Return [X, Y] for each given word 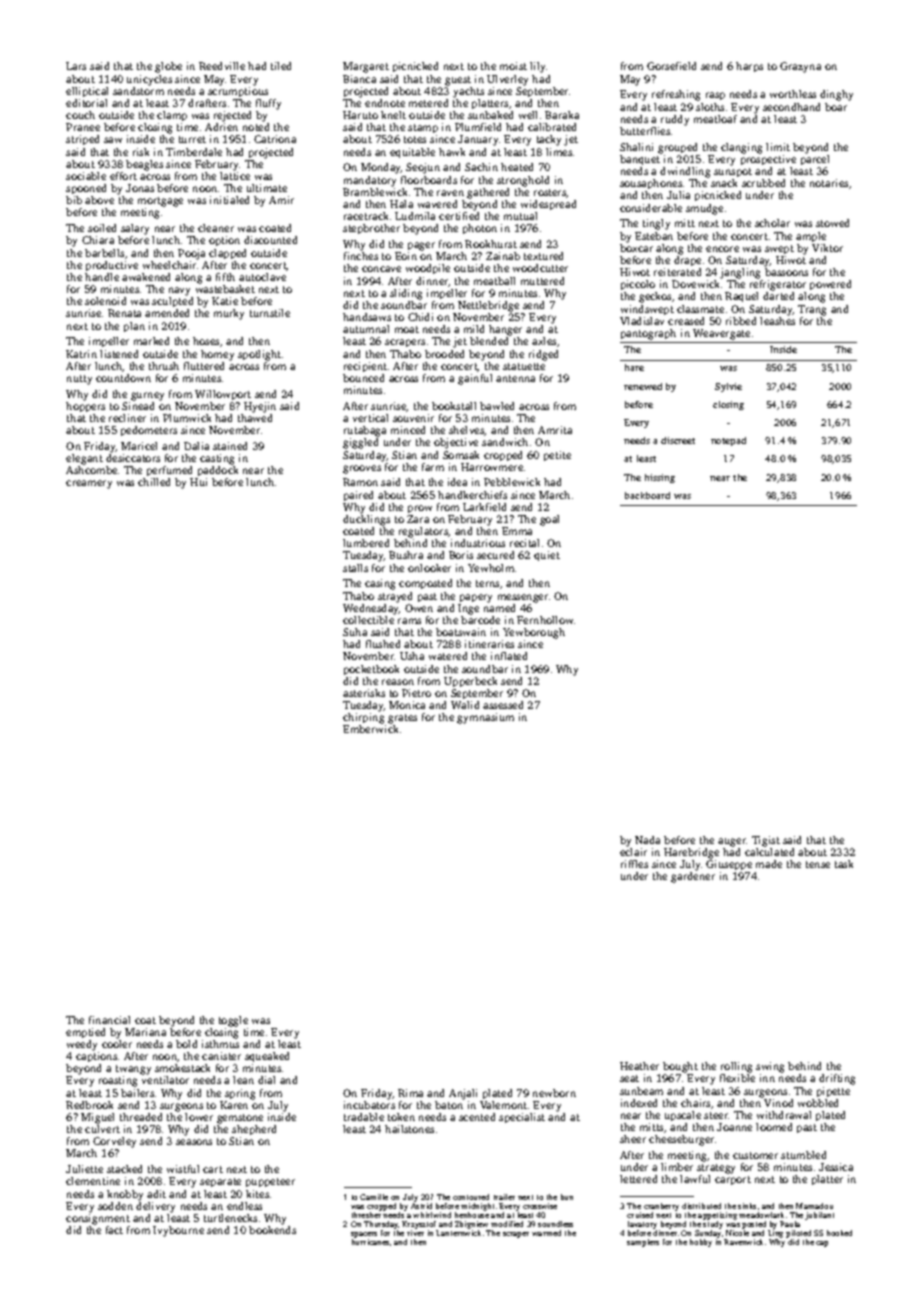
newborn [554, 1093]
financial [109, 1020]
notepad [728, 441]
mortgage [160, 202]
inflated [509, 656]
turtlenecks [230, 1218]
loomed [774, 1127]
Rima [410, 1093]
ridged [543, 355]
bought [680, 1067]
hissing [660, 478]
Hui [198, 482]
